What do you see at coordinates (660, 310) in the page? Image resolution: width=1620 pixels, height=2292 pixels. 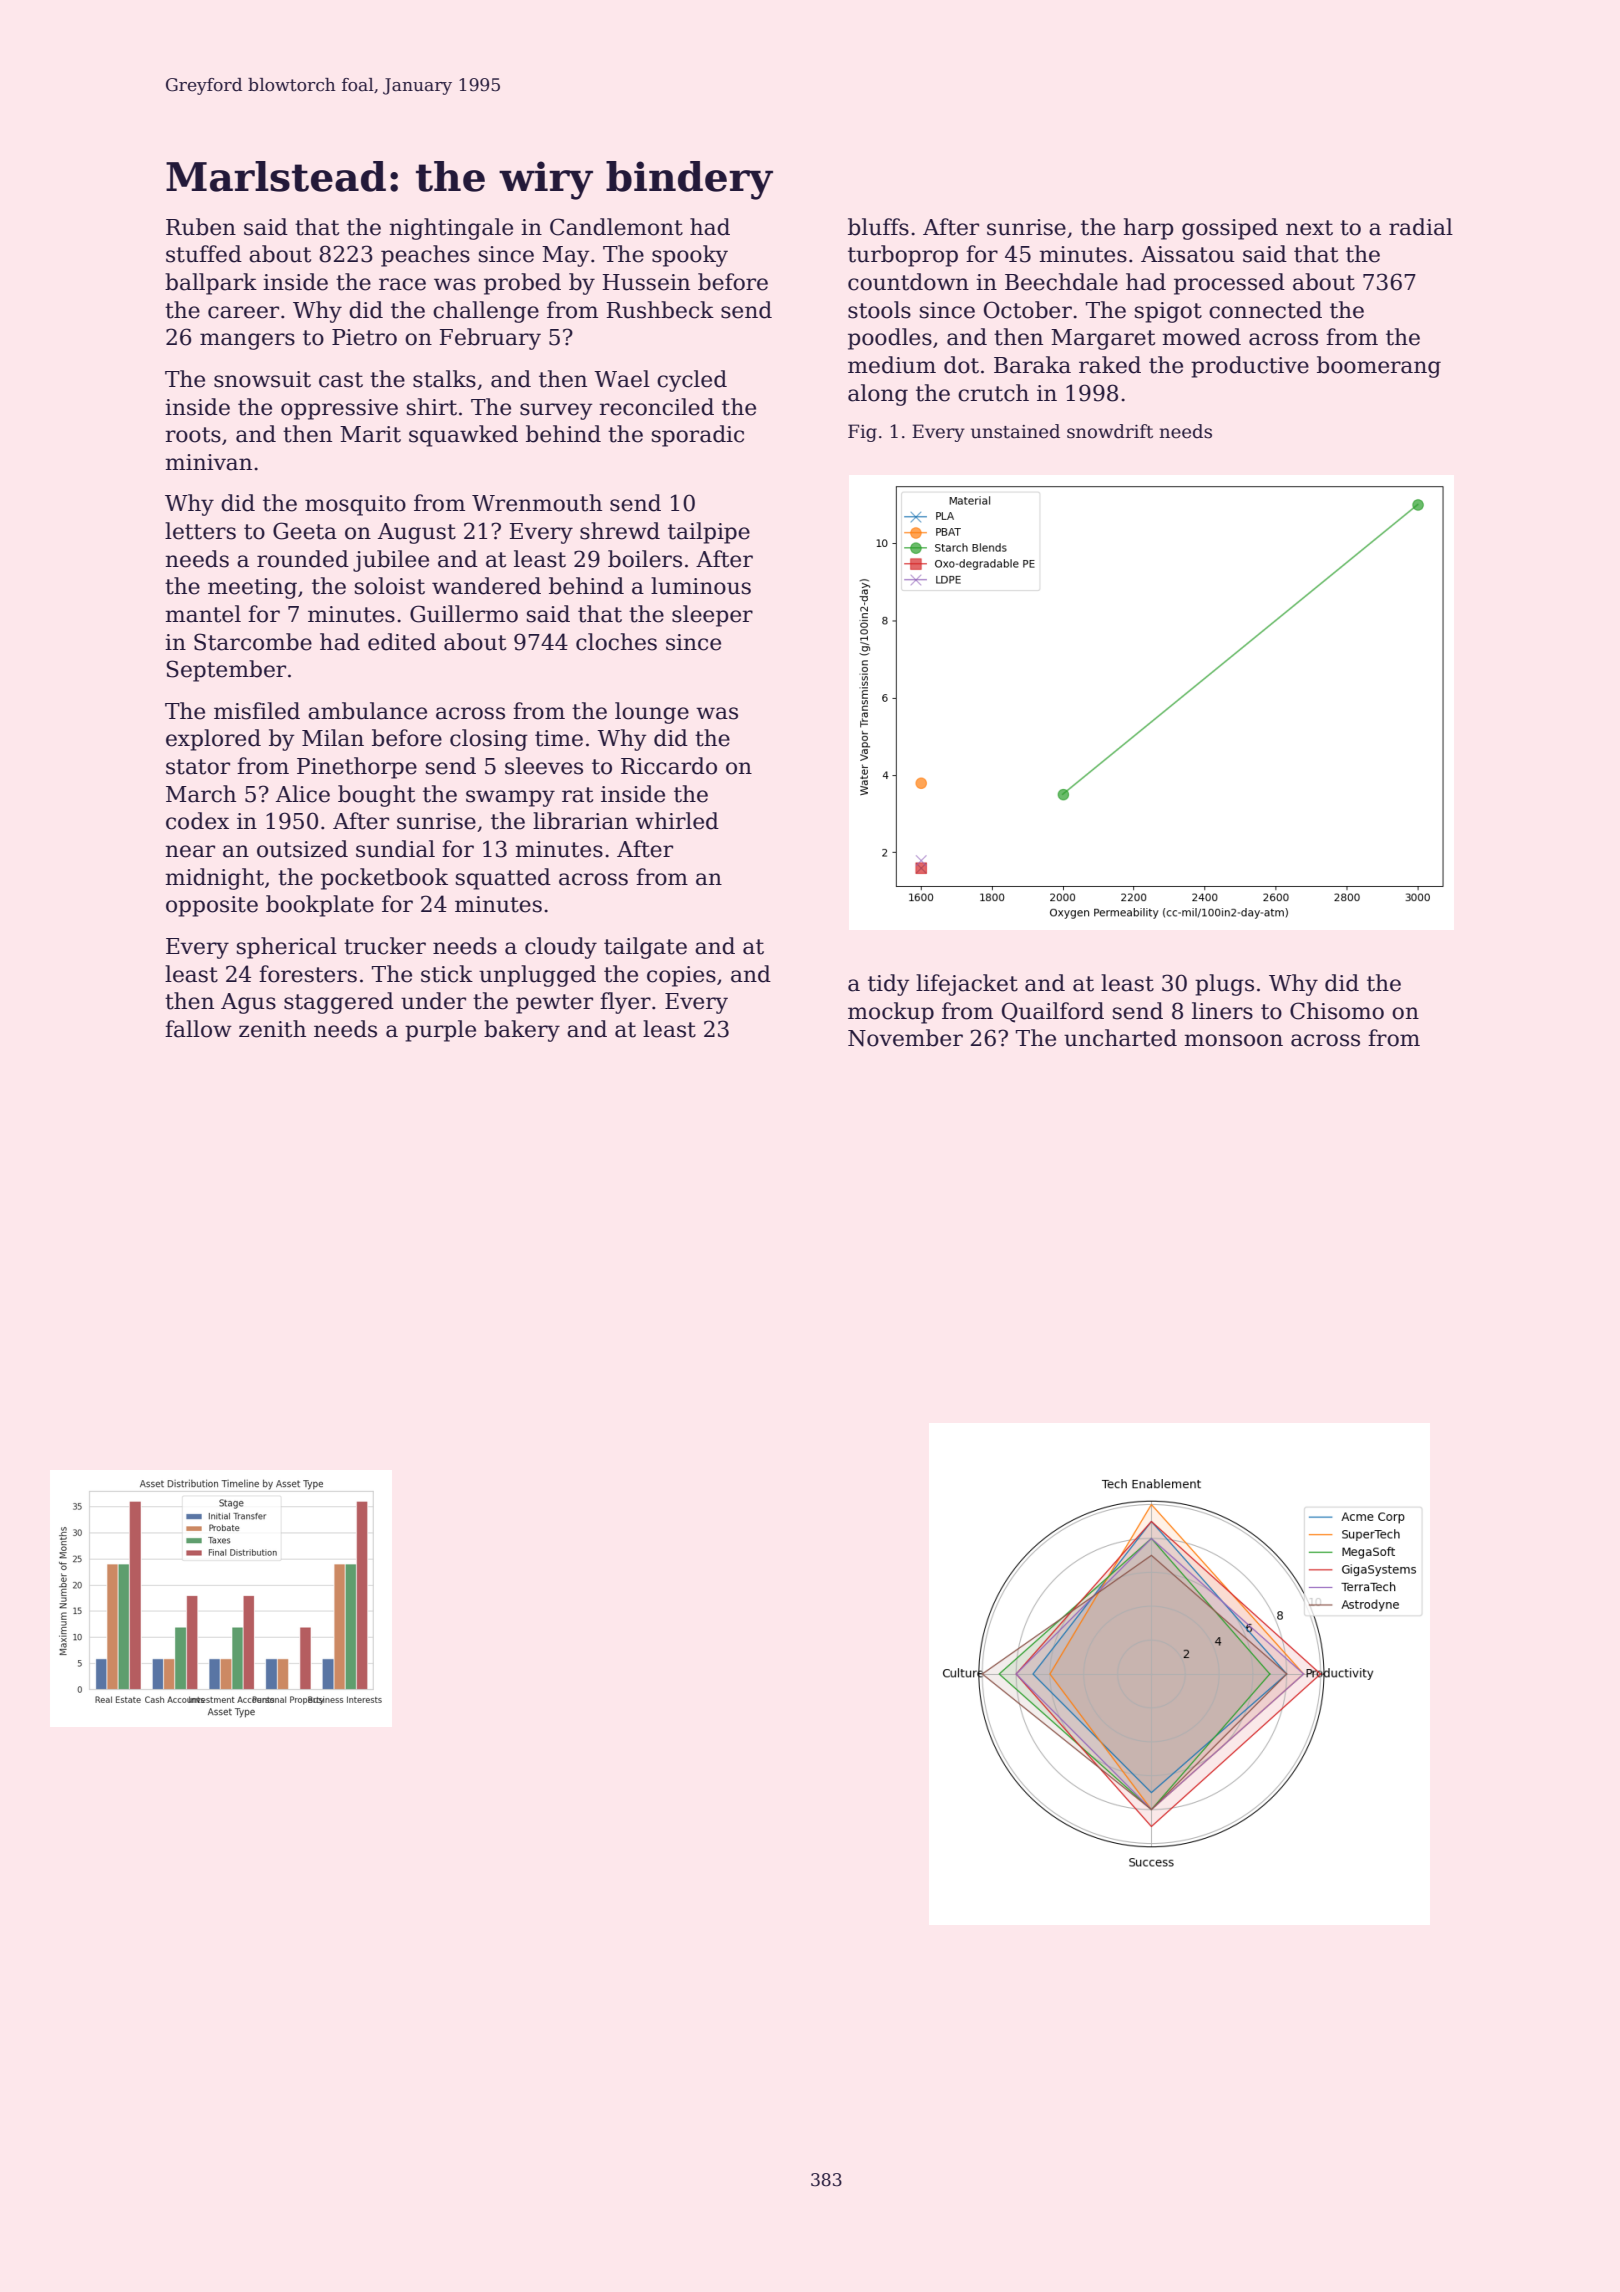 I see `Rushbeck` at bounding box center [660, 310].
